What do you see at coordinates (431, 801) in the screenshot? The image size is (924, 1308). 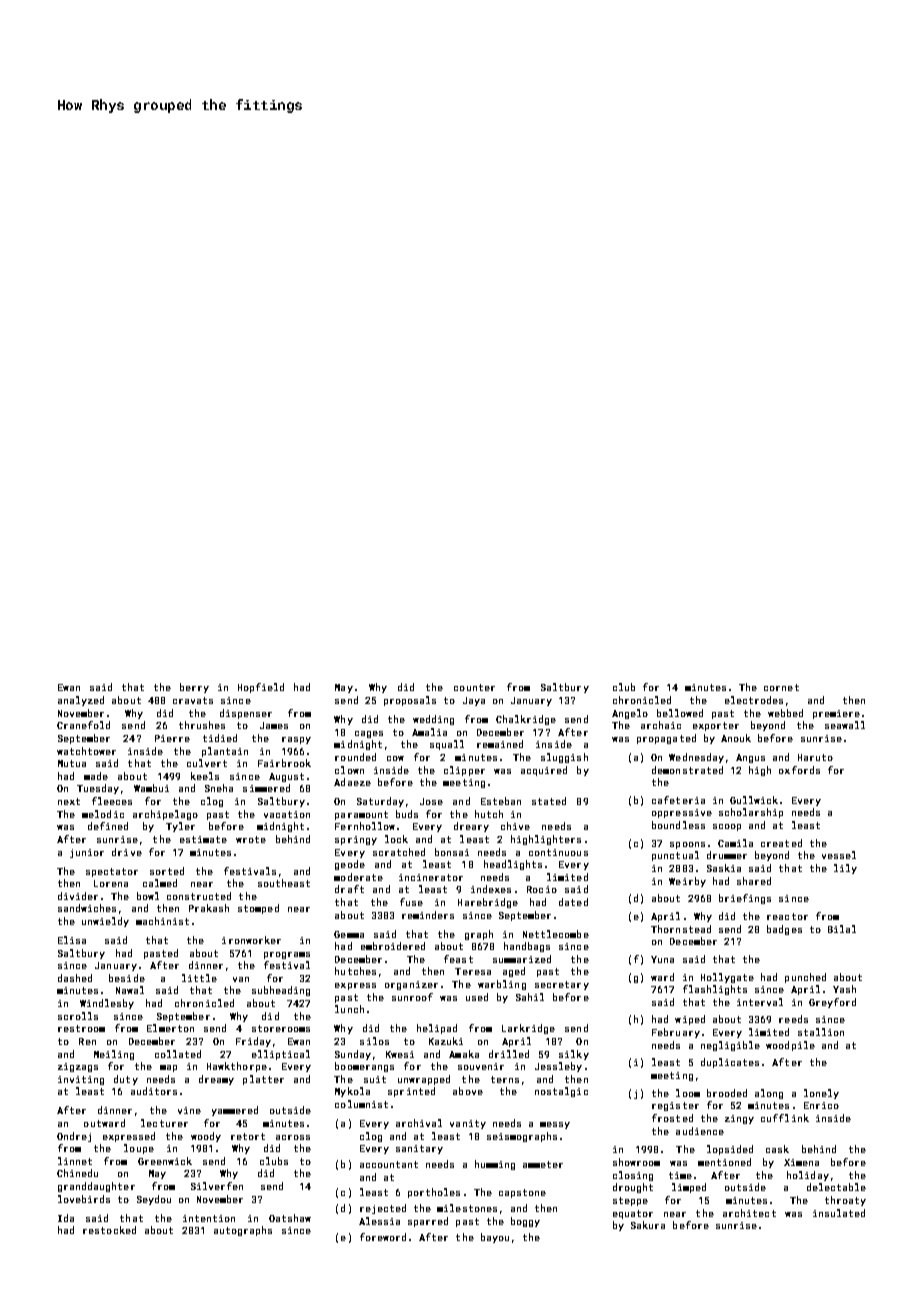 I see `Jose` at bounding box center [431, 801].
